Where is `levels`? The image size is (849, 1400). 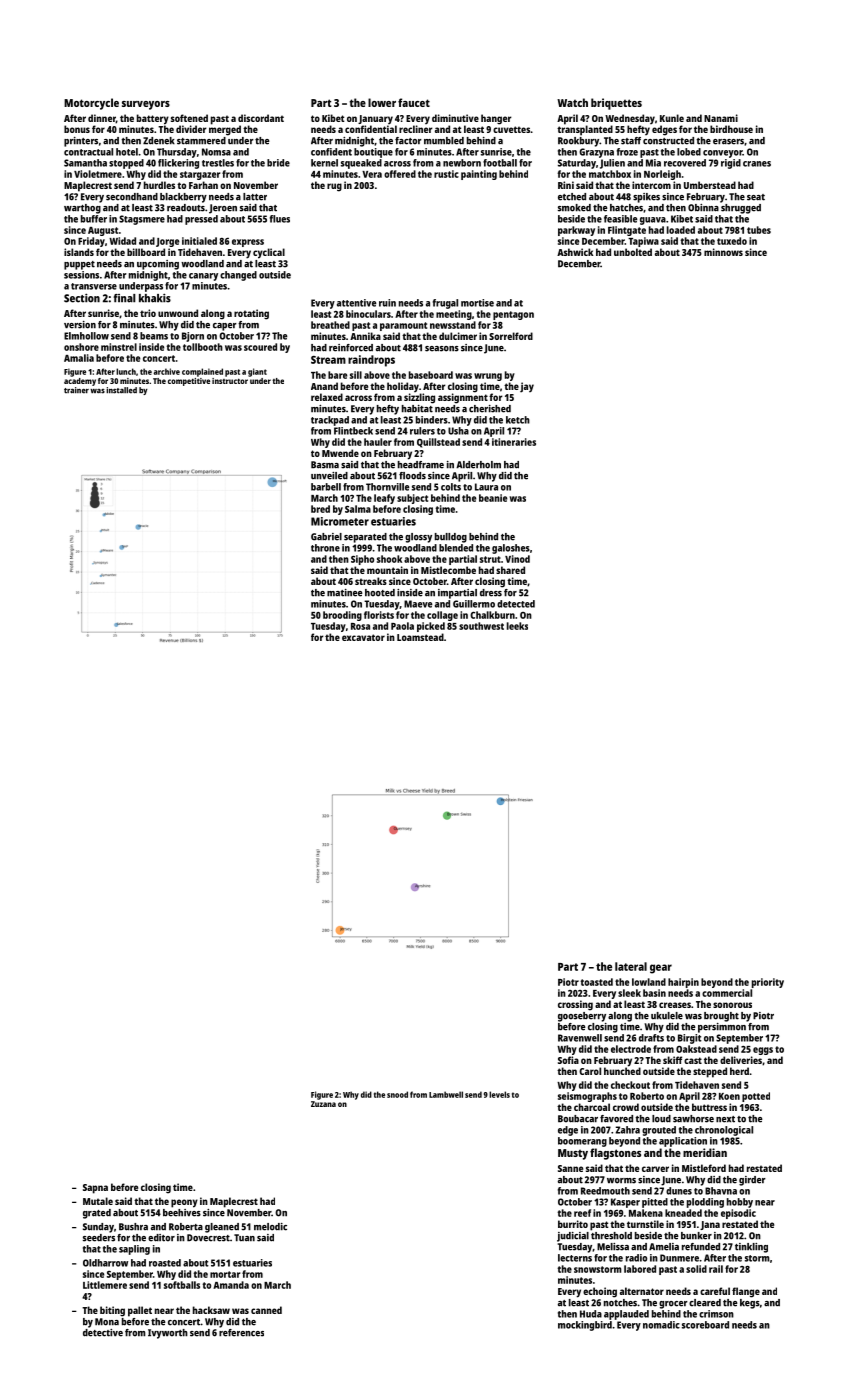 levels is located at coordinates (499, 1094).
